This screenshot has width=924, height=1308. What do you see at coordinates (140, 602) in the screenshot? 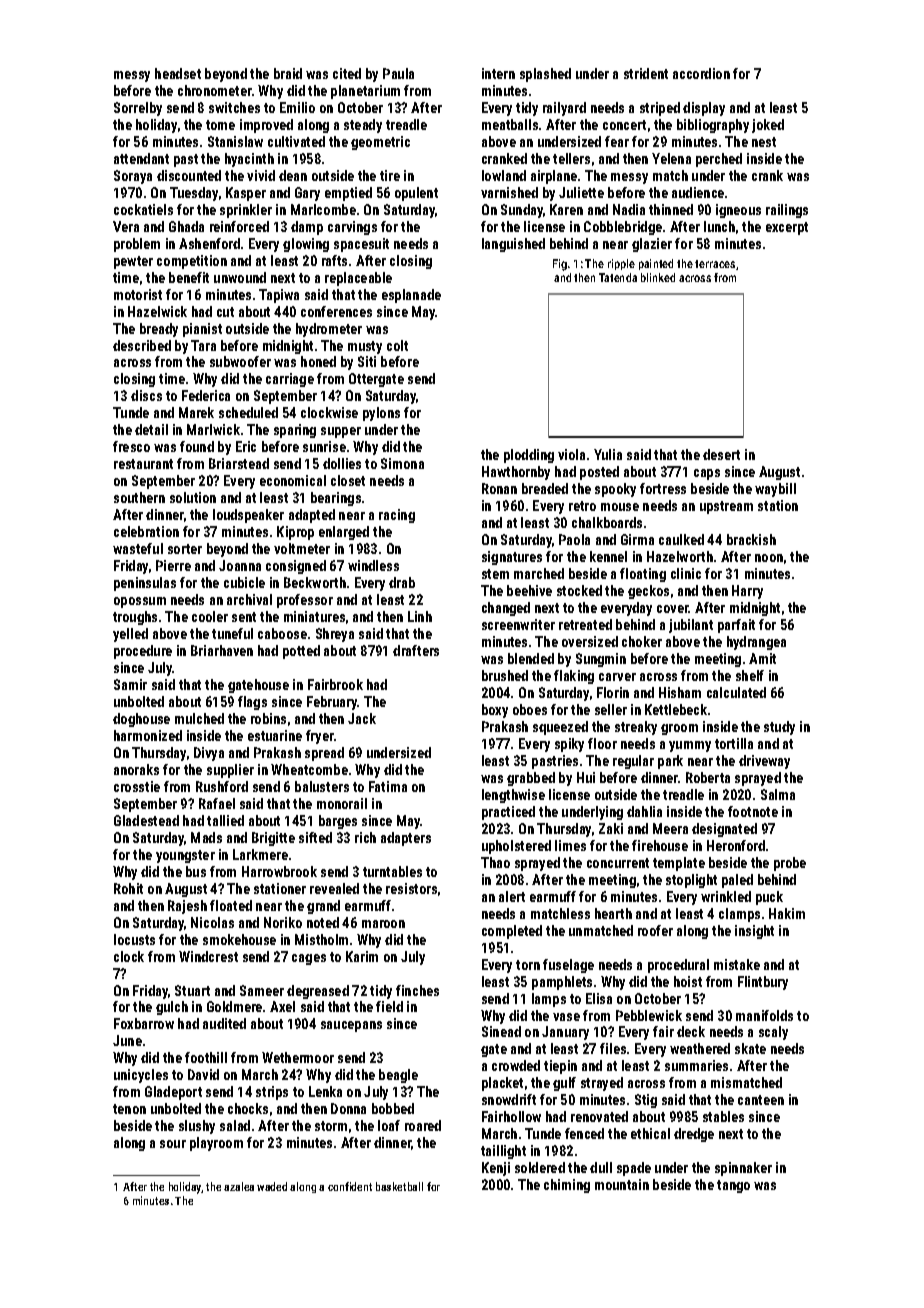
I see `opossum` at bounding box center [140, 602].
